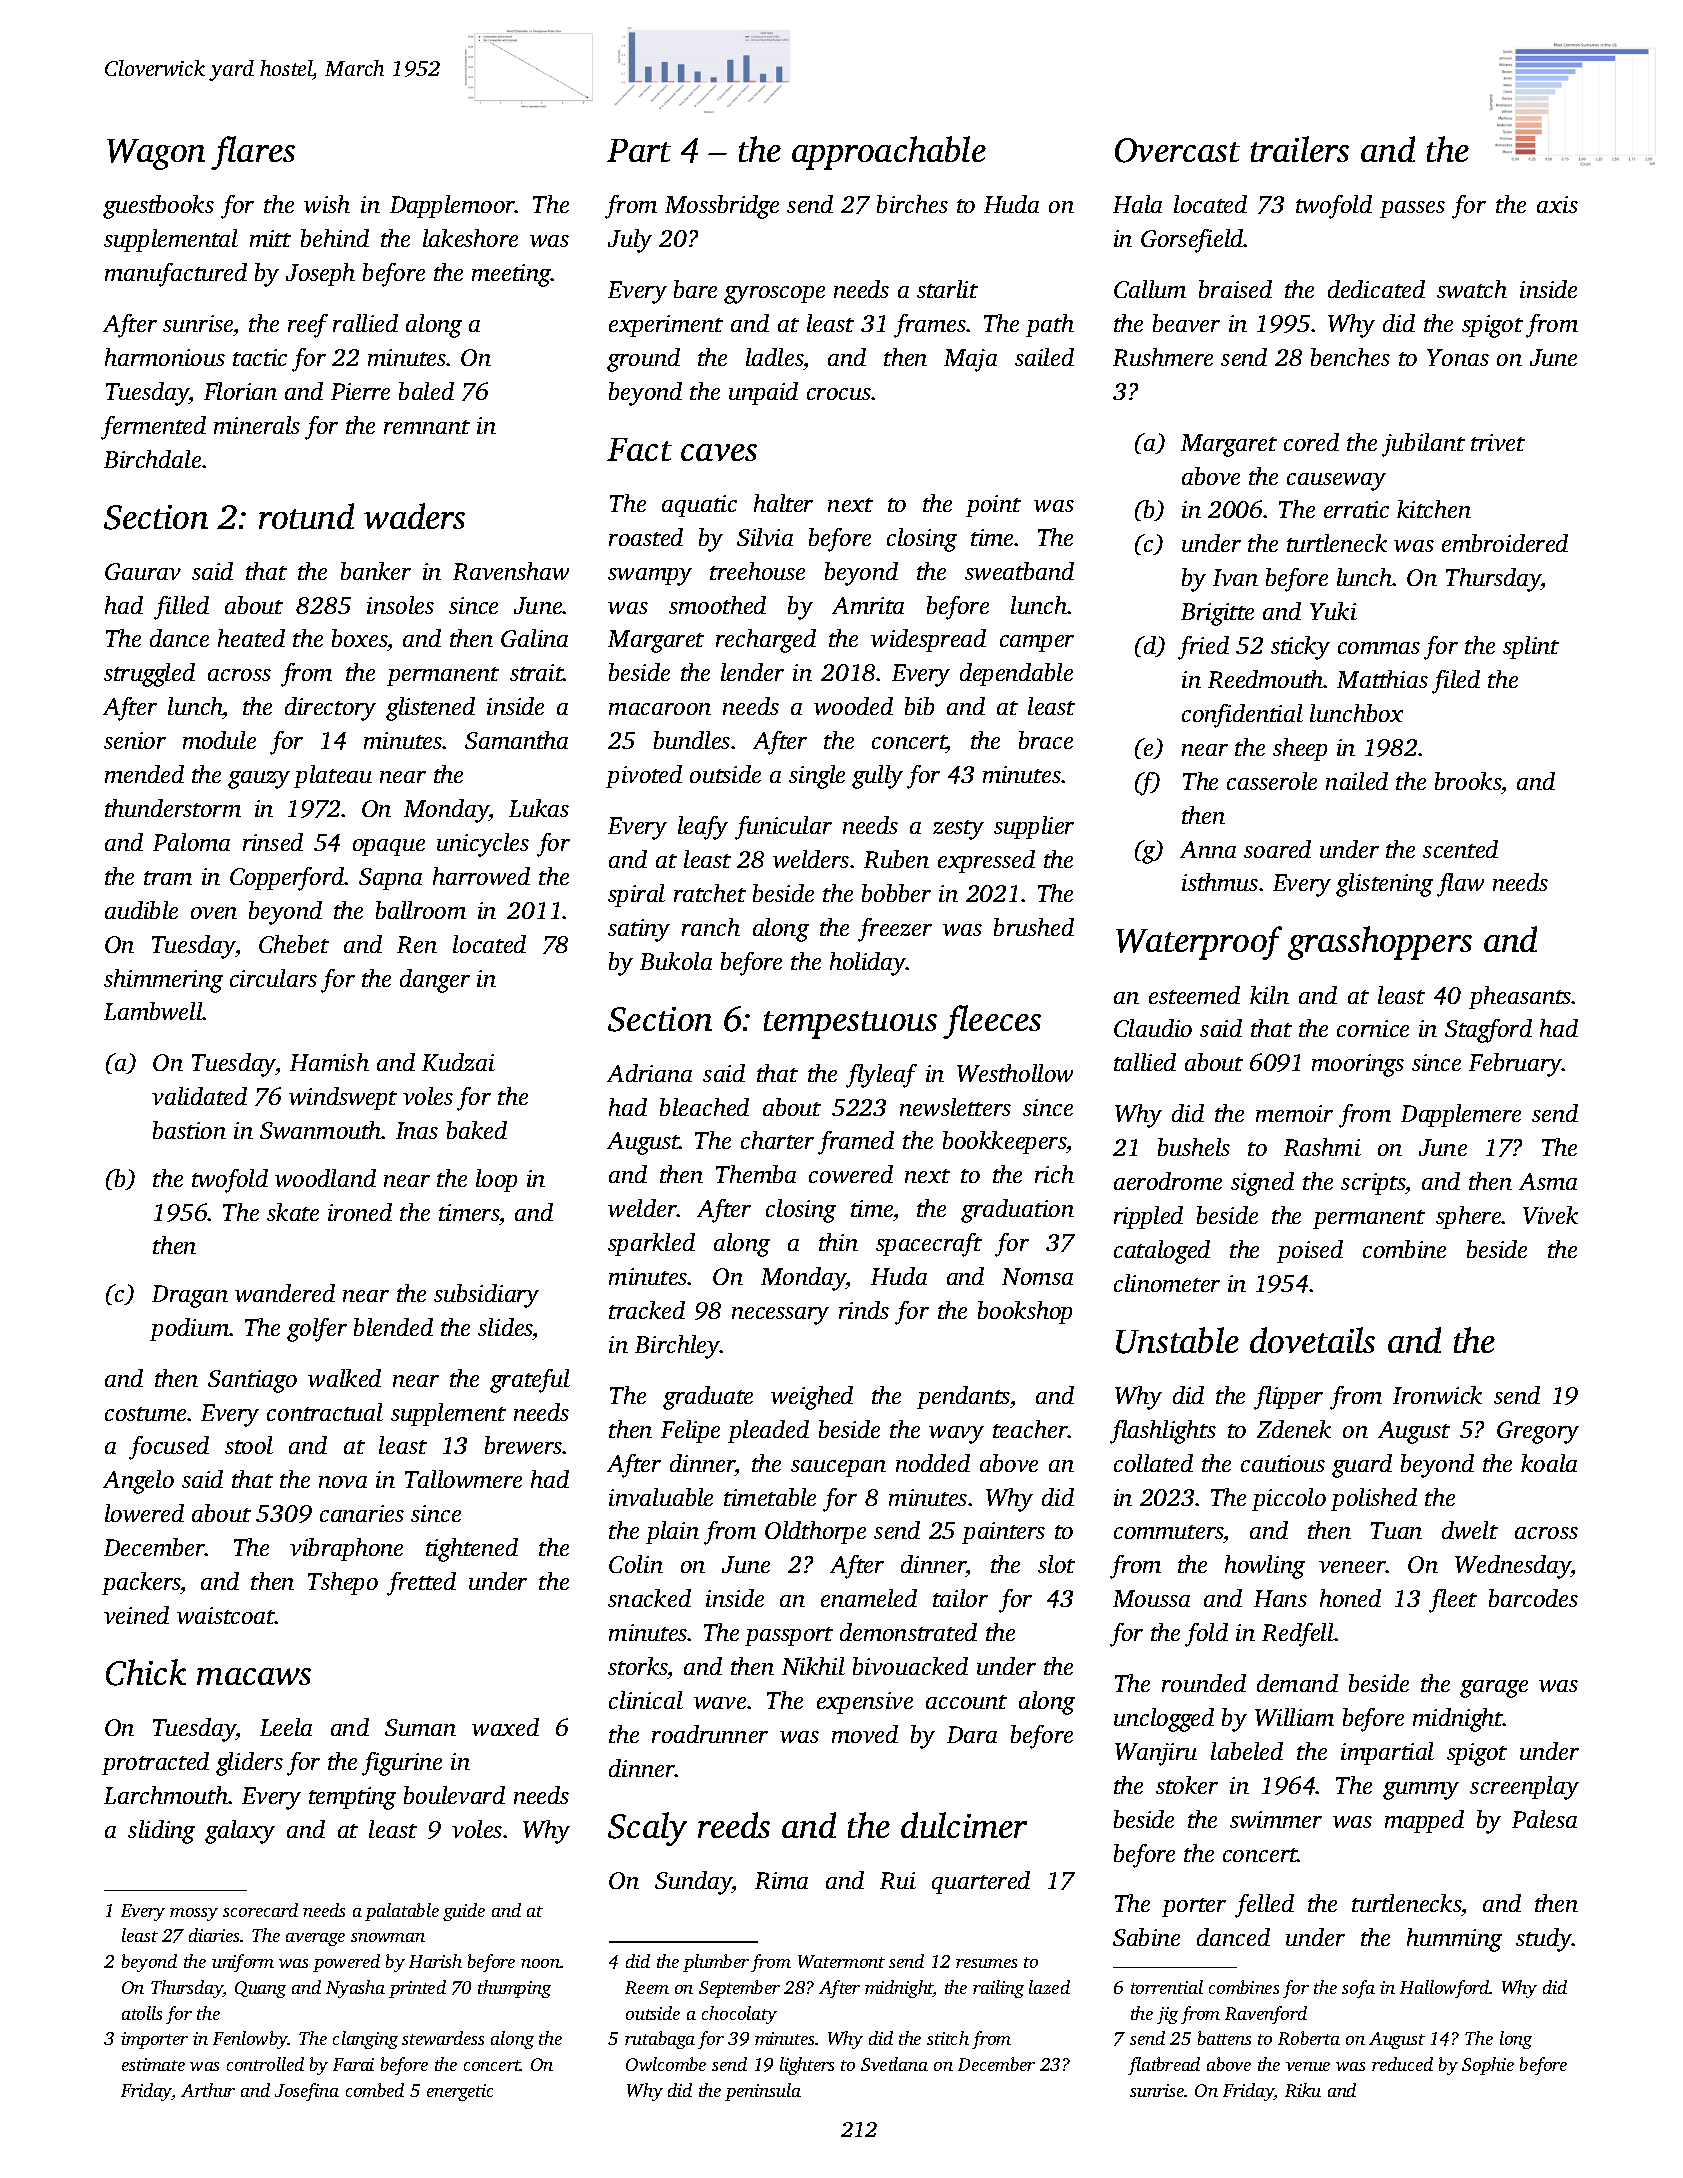  What do you see at coordinates (1034, 927) in the screenshot?
I see `brushed` at bounding box center [1034, 927].
